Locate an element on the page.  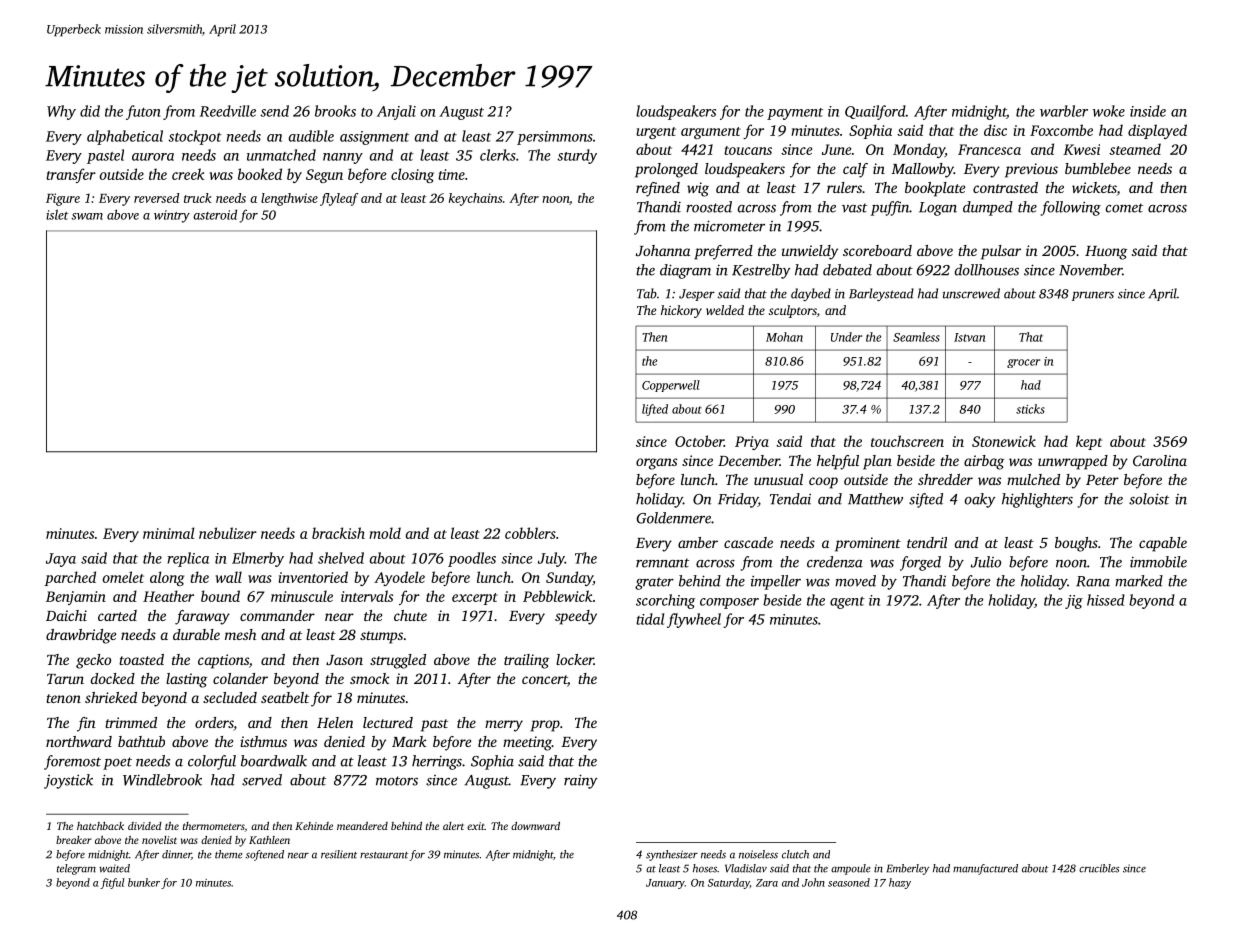
noiseless is located at coordinates (758, 854).
